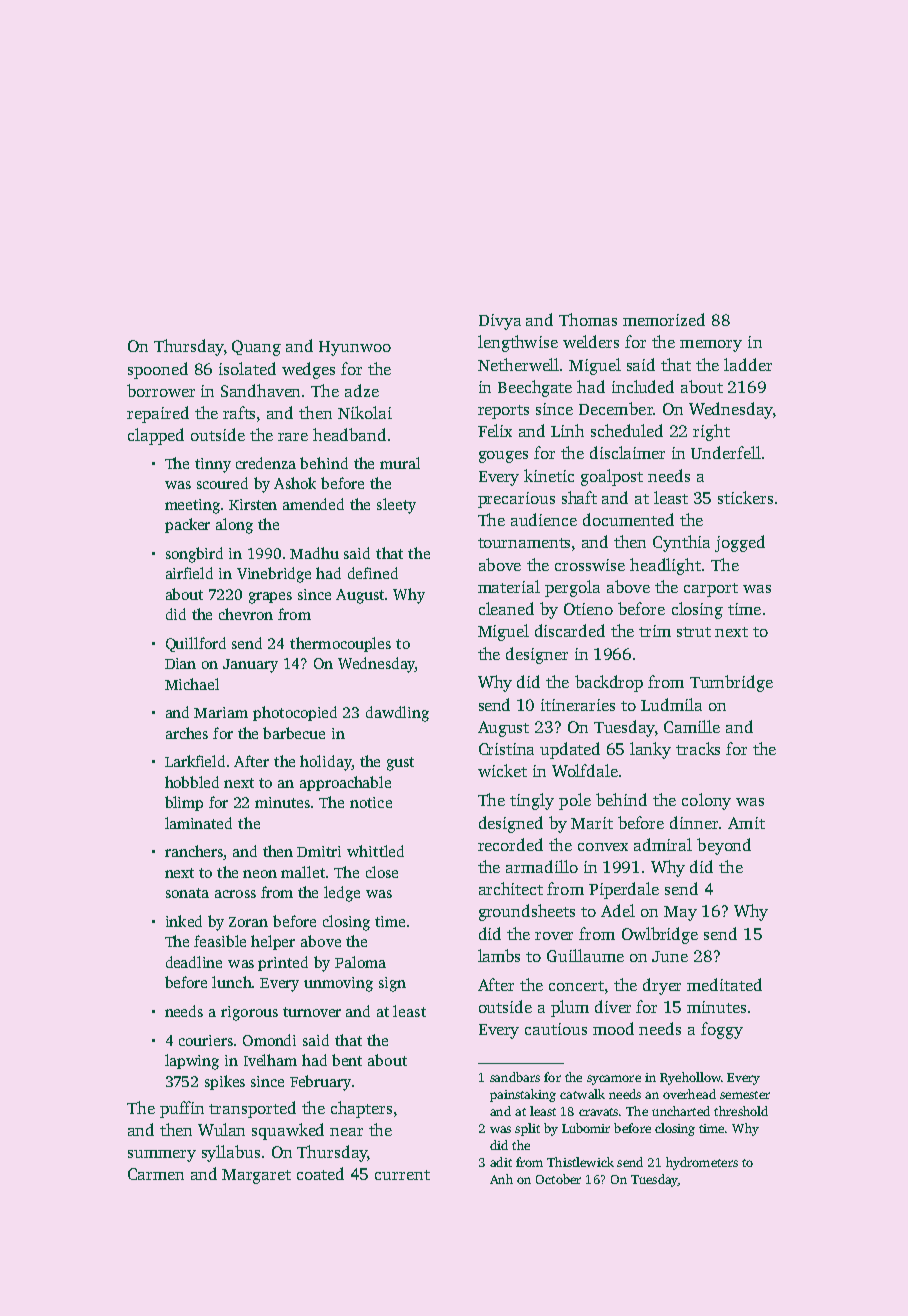  I want to click on along, so click(234, 526).
